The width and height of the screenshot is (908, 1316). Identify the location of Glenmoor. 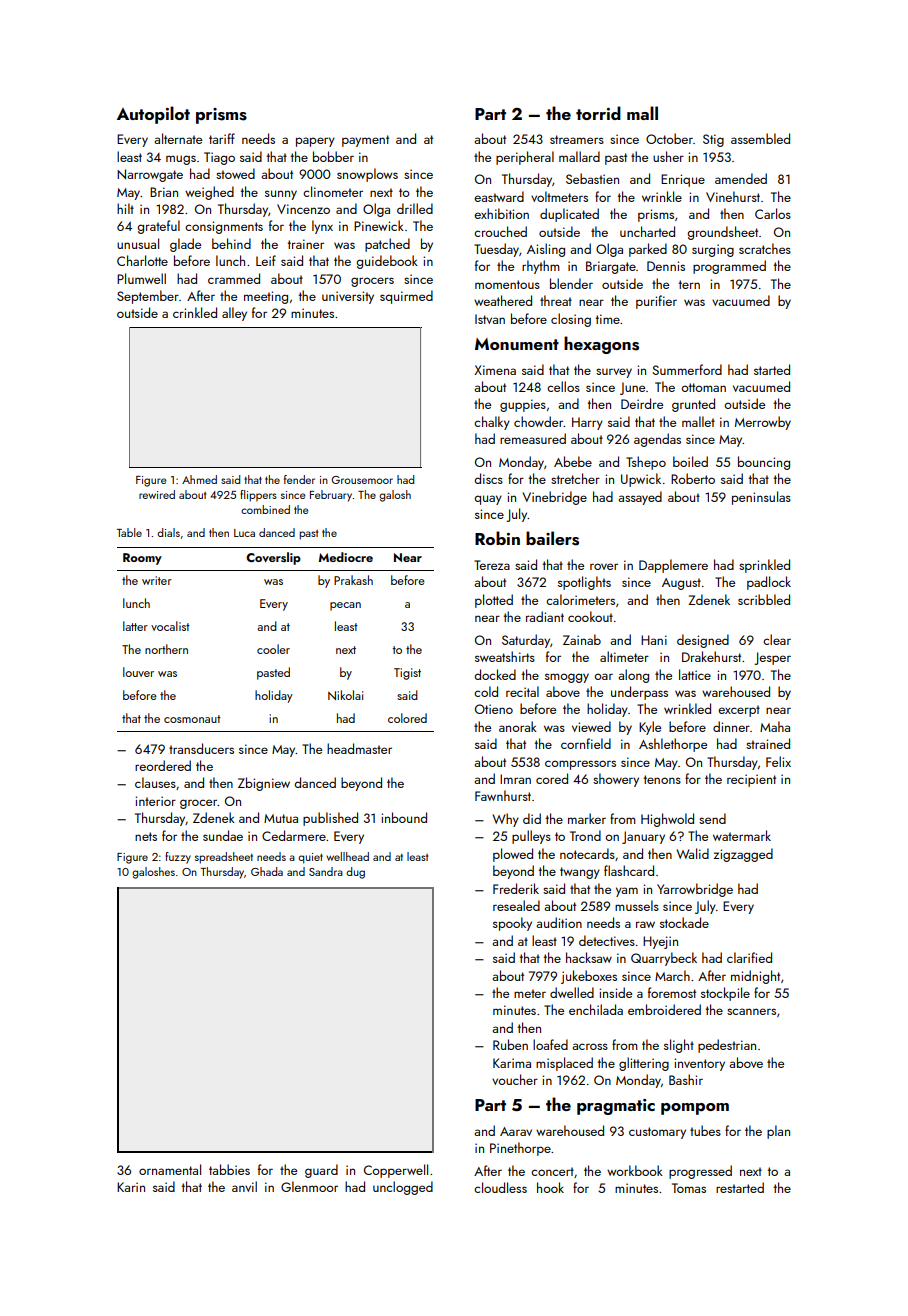
(309, 1186).
